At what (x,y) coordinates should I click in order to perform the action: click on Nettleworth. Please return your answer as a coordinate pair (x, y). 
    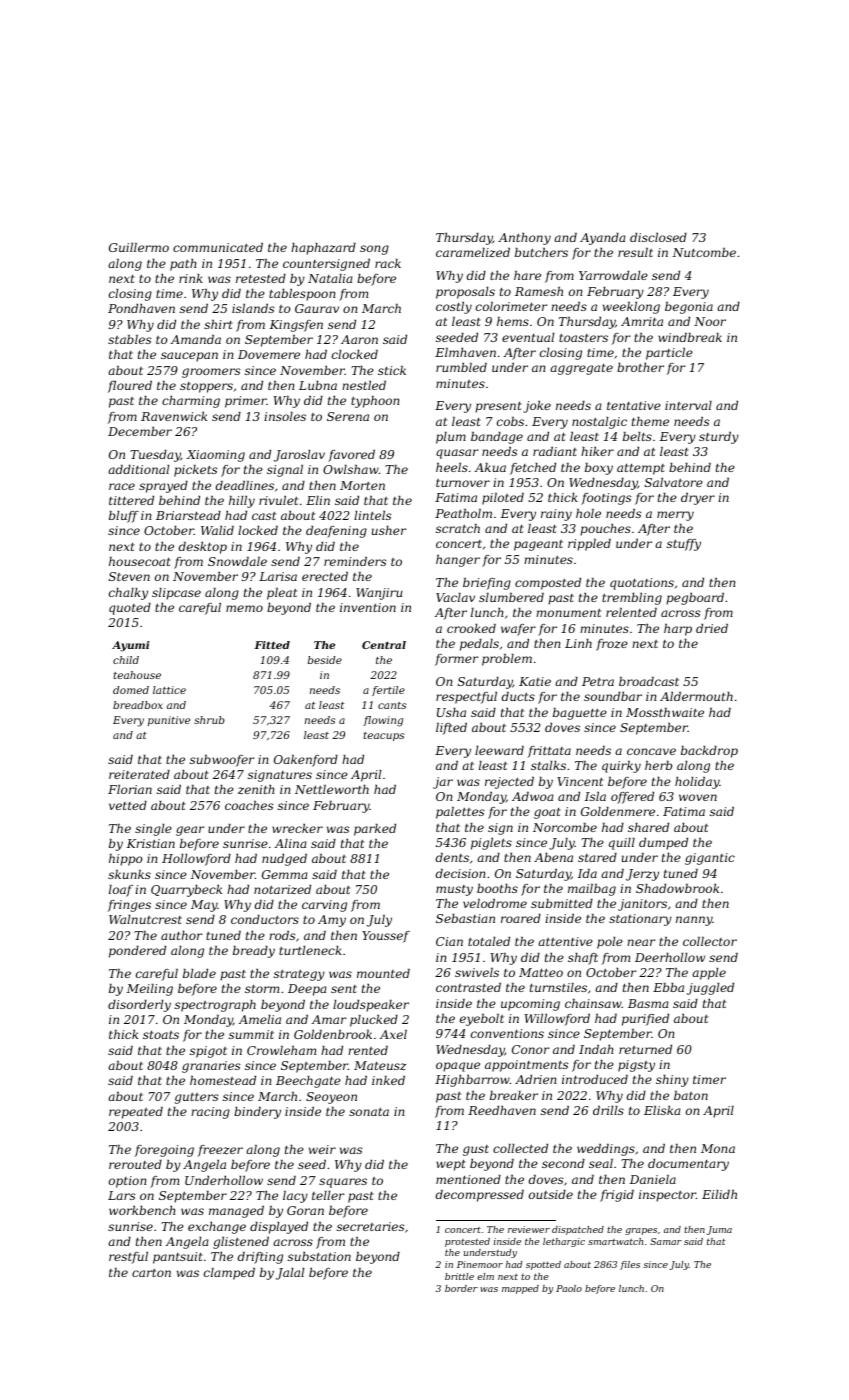
    Looking at the image, I should click on (332, 789).
